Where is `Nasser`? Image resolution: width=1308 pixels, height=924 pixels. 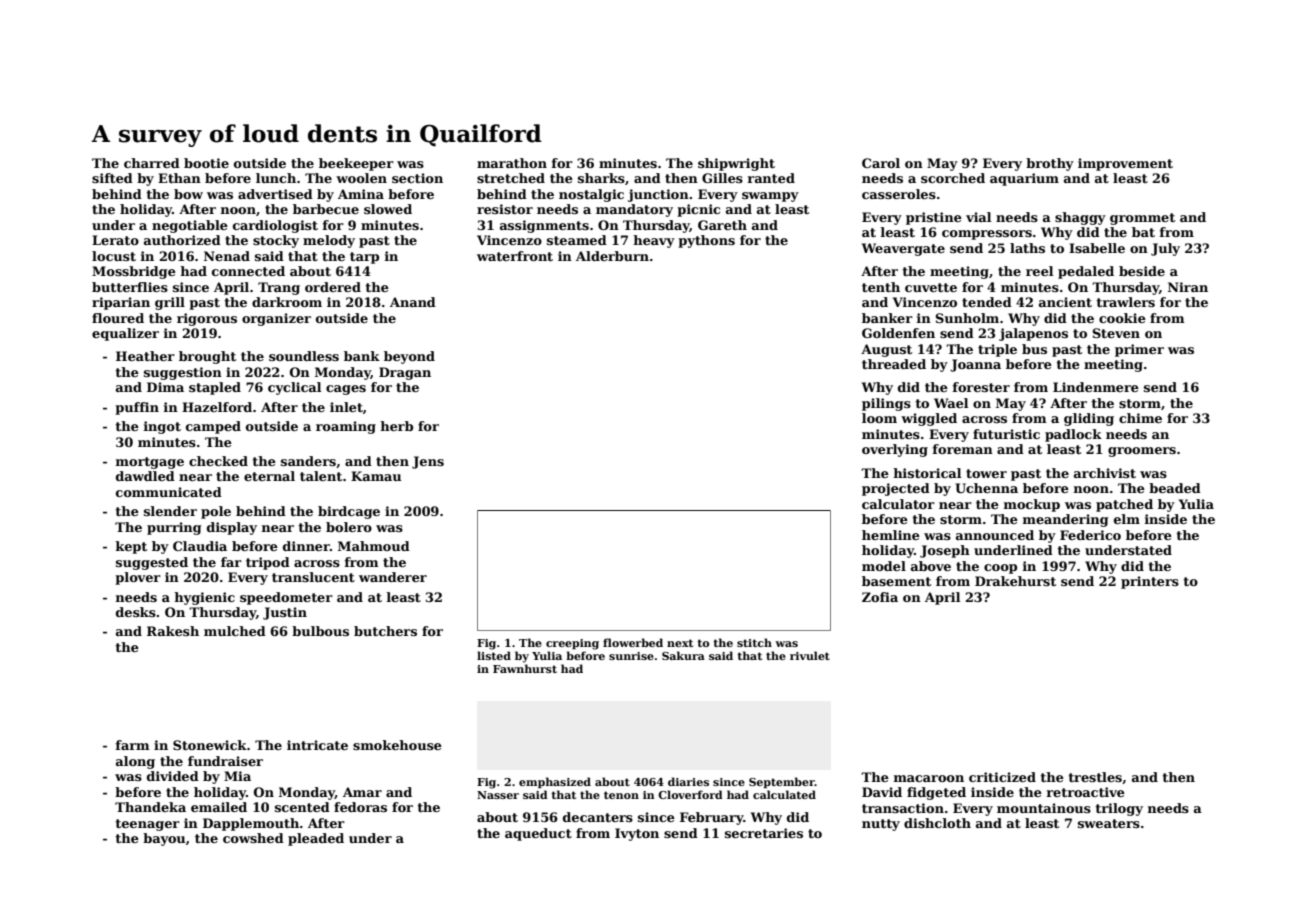 Nasser is located at coordinates (498, 795).
